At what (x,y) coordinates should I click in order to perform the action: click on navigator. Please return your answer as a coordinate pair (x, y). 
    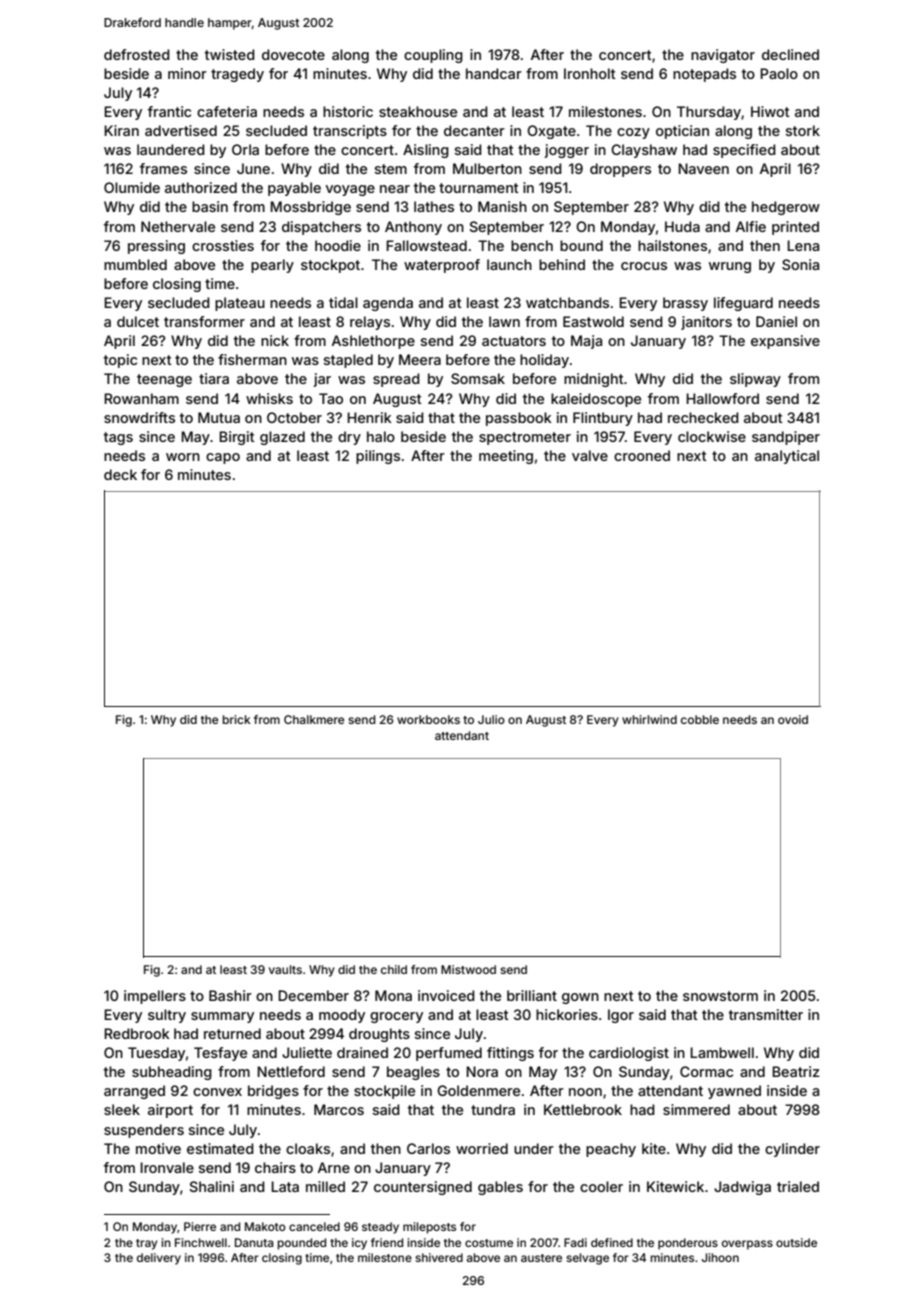
    Looking at the image, I should click on (723, 56).
